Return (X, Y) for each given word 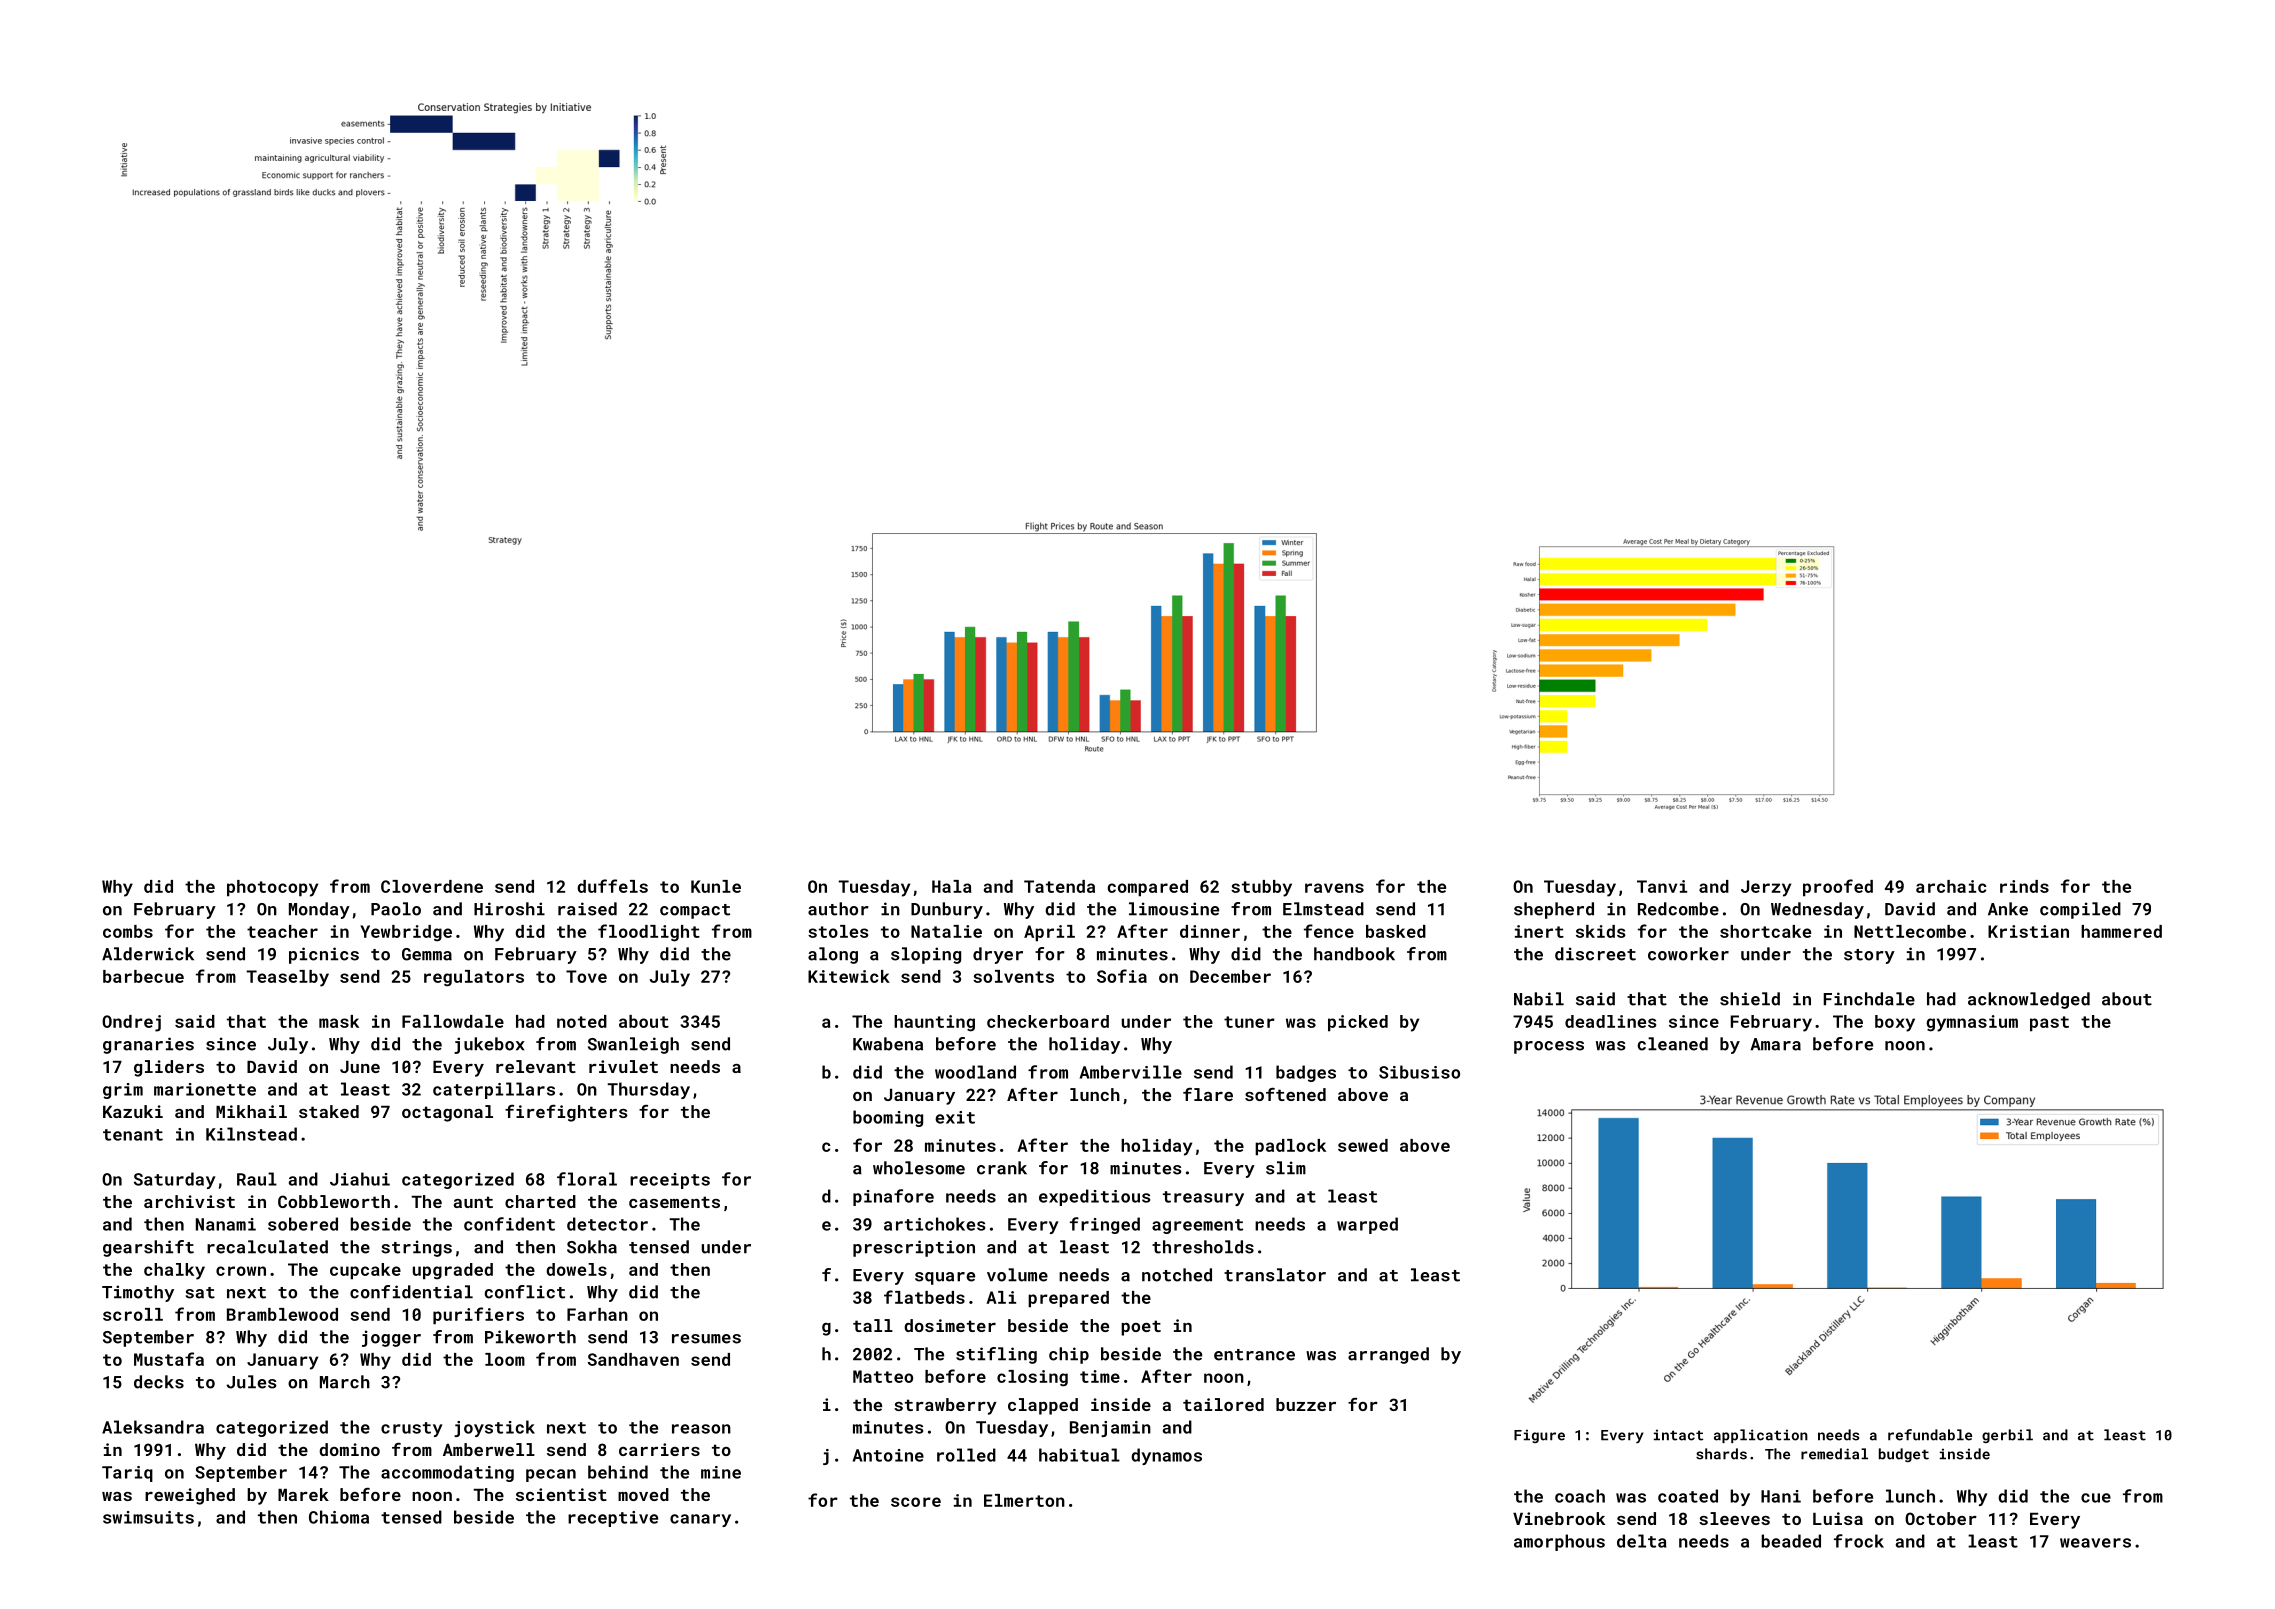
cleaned (1672, 1044)
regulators (474, 978)
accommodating (447, 1473)
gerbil (2007, 1436)
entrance (1254, 1355)
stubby (1261, 888)
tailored (1223, 1404)
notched (1177, 1275)
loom (505, 1359)
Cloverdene (432, 886)
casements (674, 1202)
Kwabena (888, 1044)
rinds (2024, 886)
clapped (1043, 1406)
